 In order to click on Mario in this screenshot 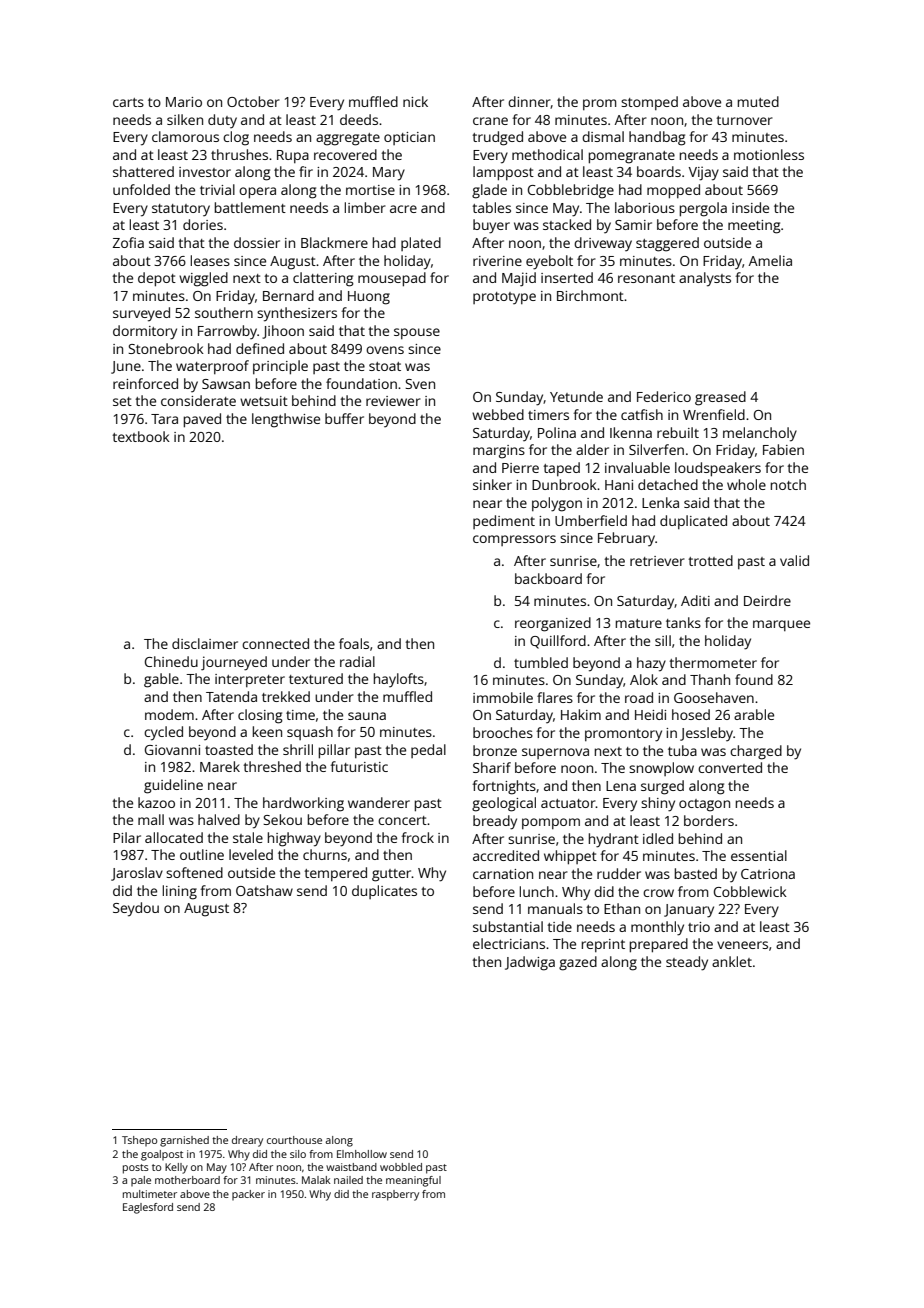, I will do `click(184, 102)`.
